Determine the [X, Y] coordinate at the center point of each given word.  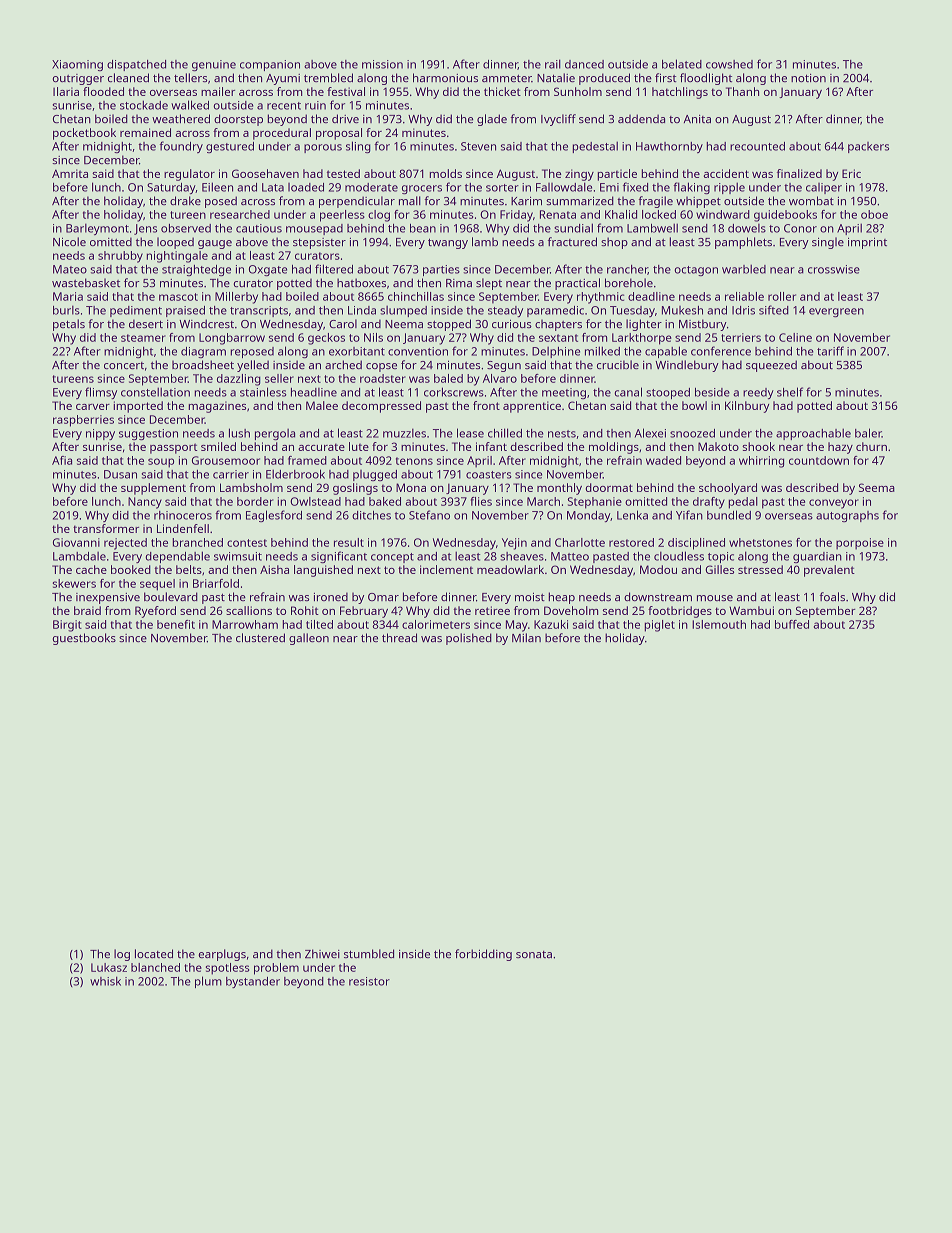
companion [270, 65]
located [154, 953]
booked [131, 569]
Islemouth [719, 624]
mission [382, 64]
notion [808, 78]
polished [469, 639]
